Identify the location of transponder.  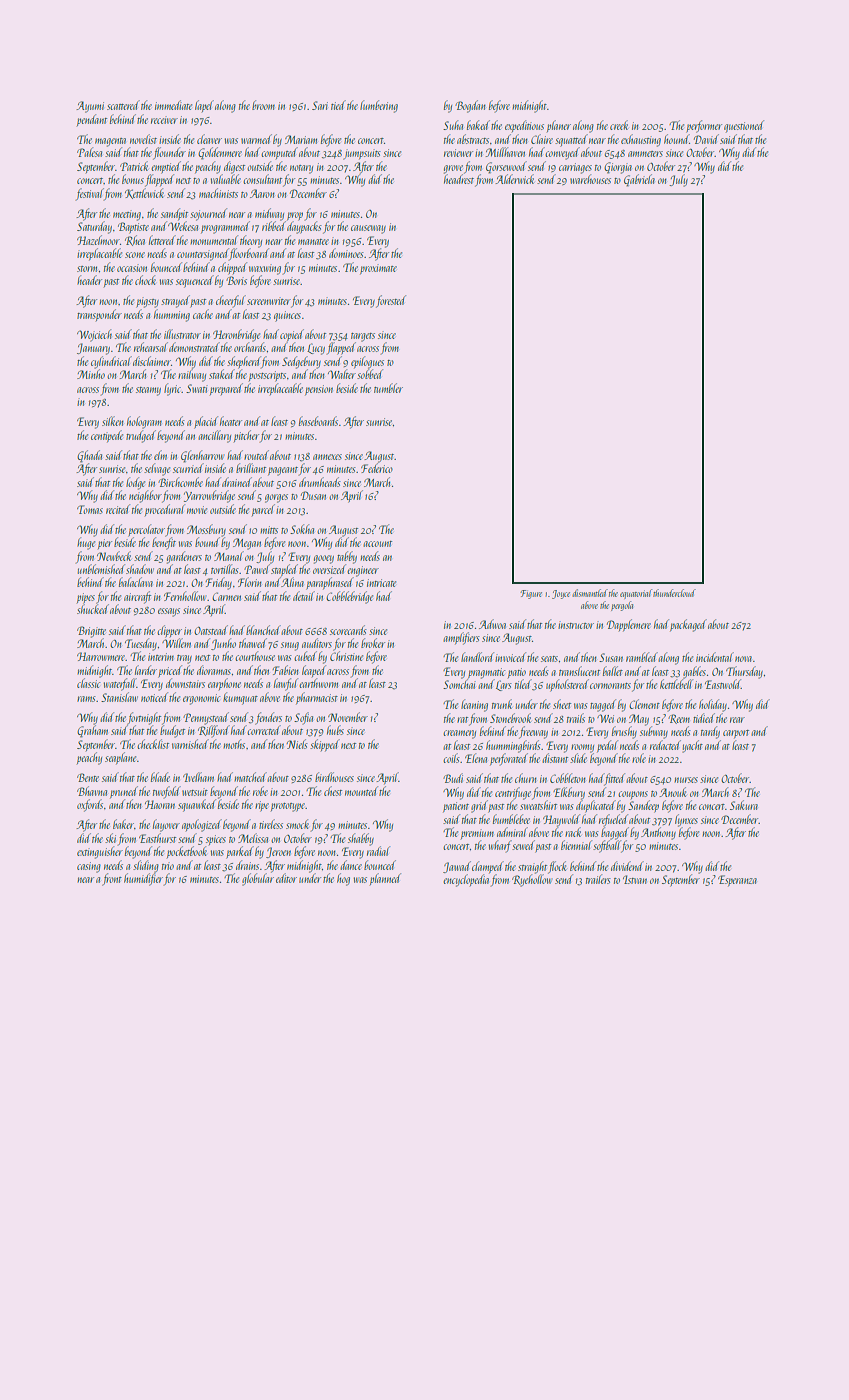
(99, 315).
